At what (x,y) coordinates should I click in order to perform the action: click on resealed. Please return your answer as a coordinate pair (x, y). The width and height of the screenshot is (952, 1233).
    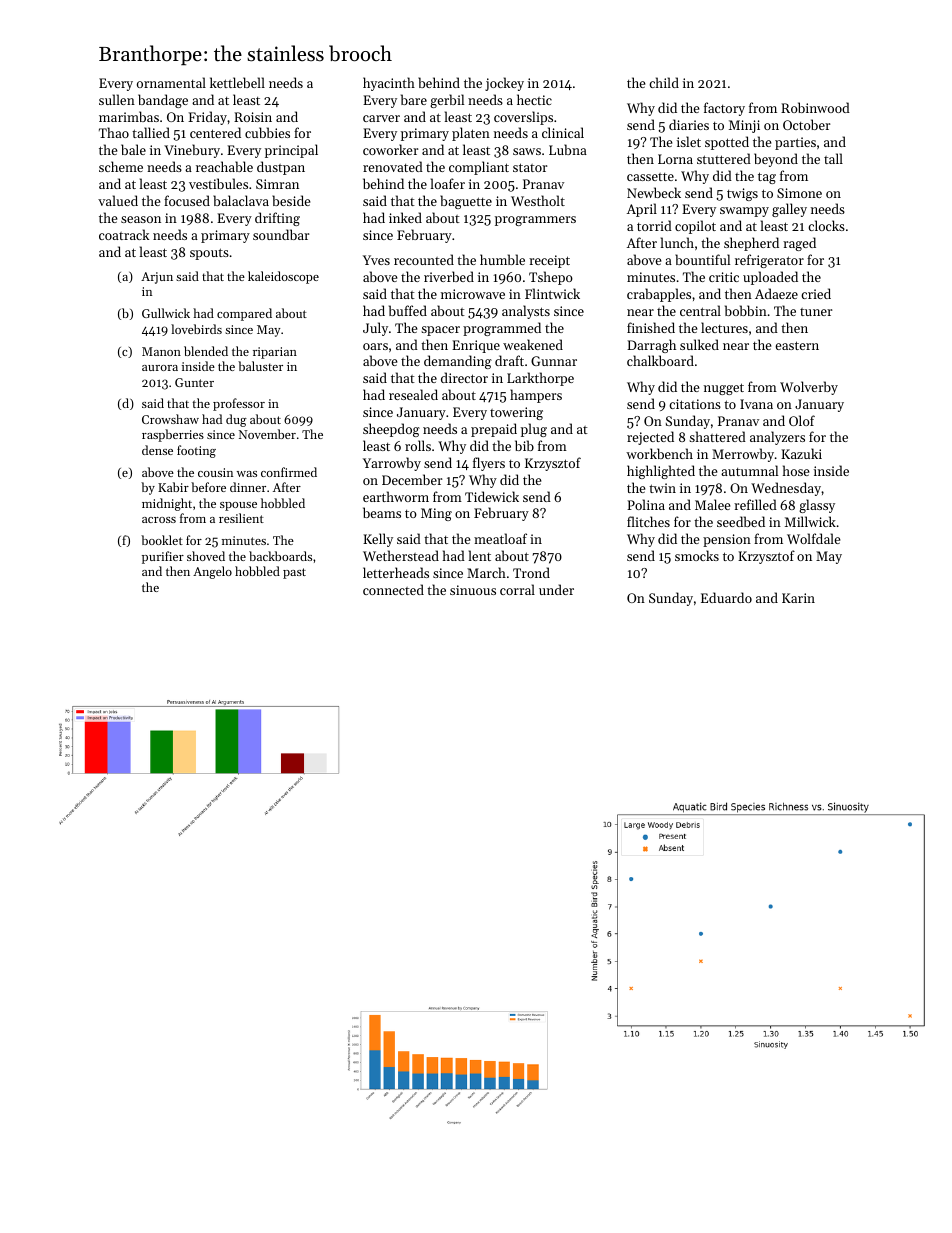
    Looking at the image, I should click on (413, 394).
